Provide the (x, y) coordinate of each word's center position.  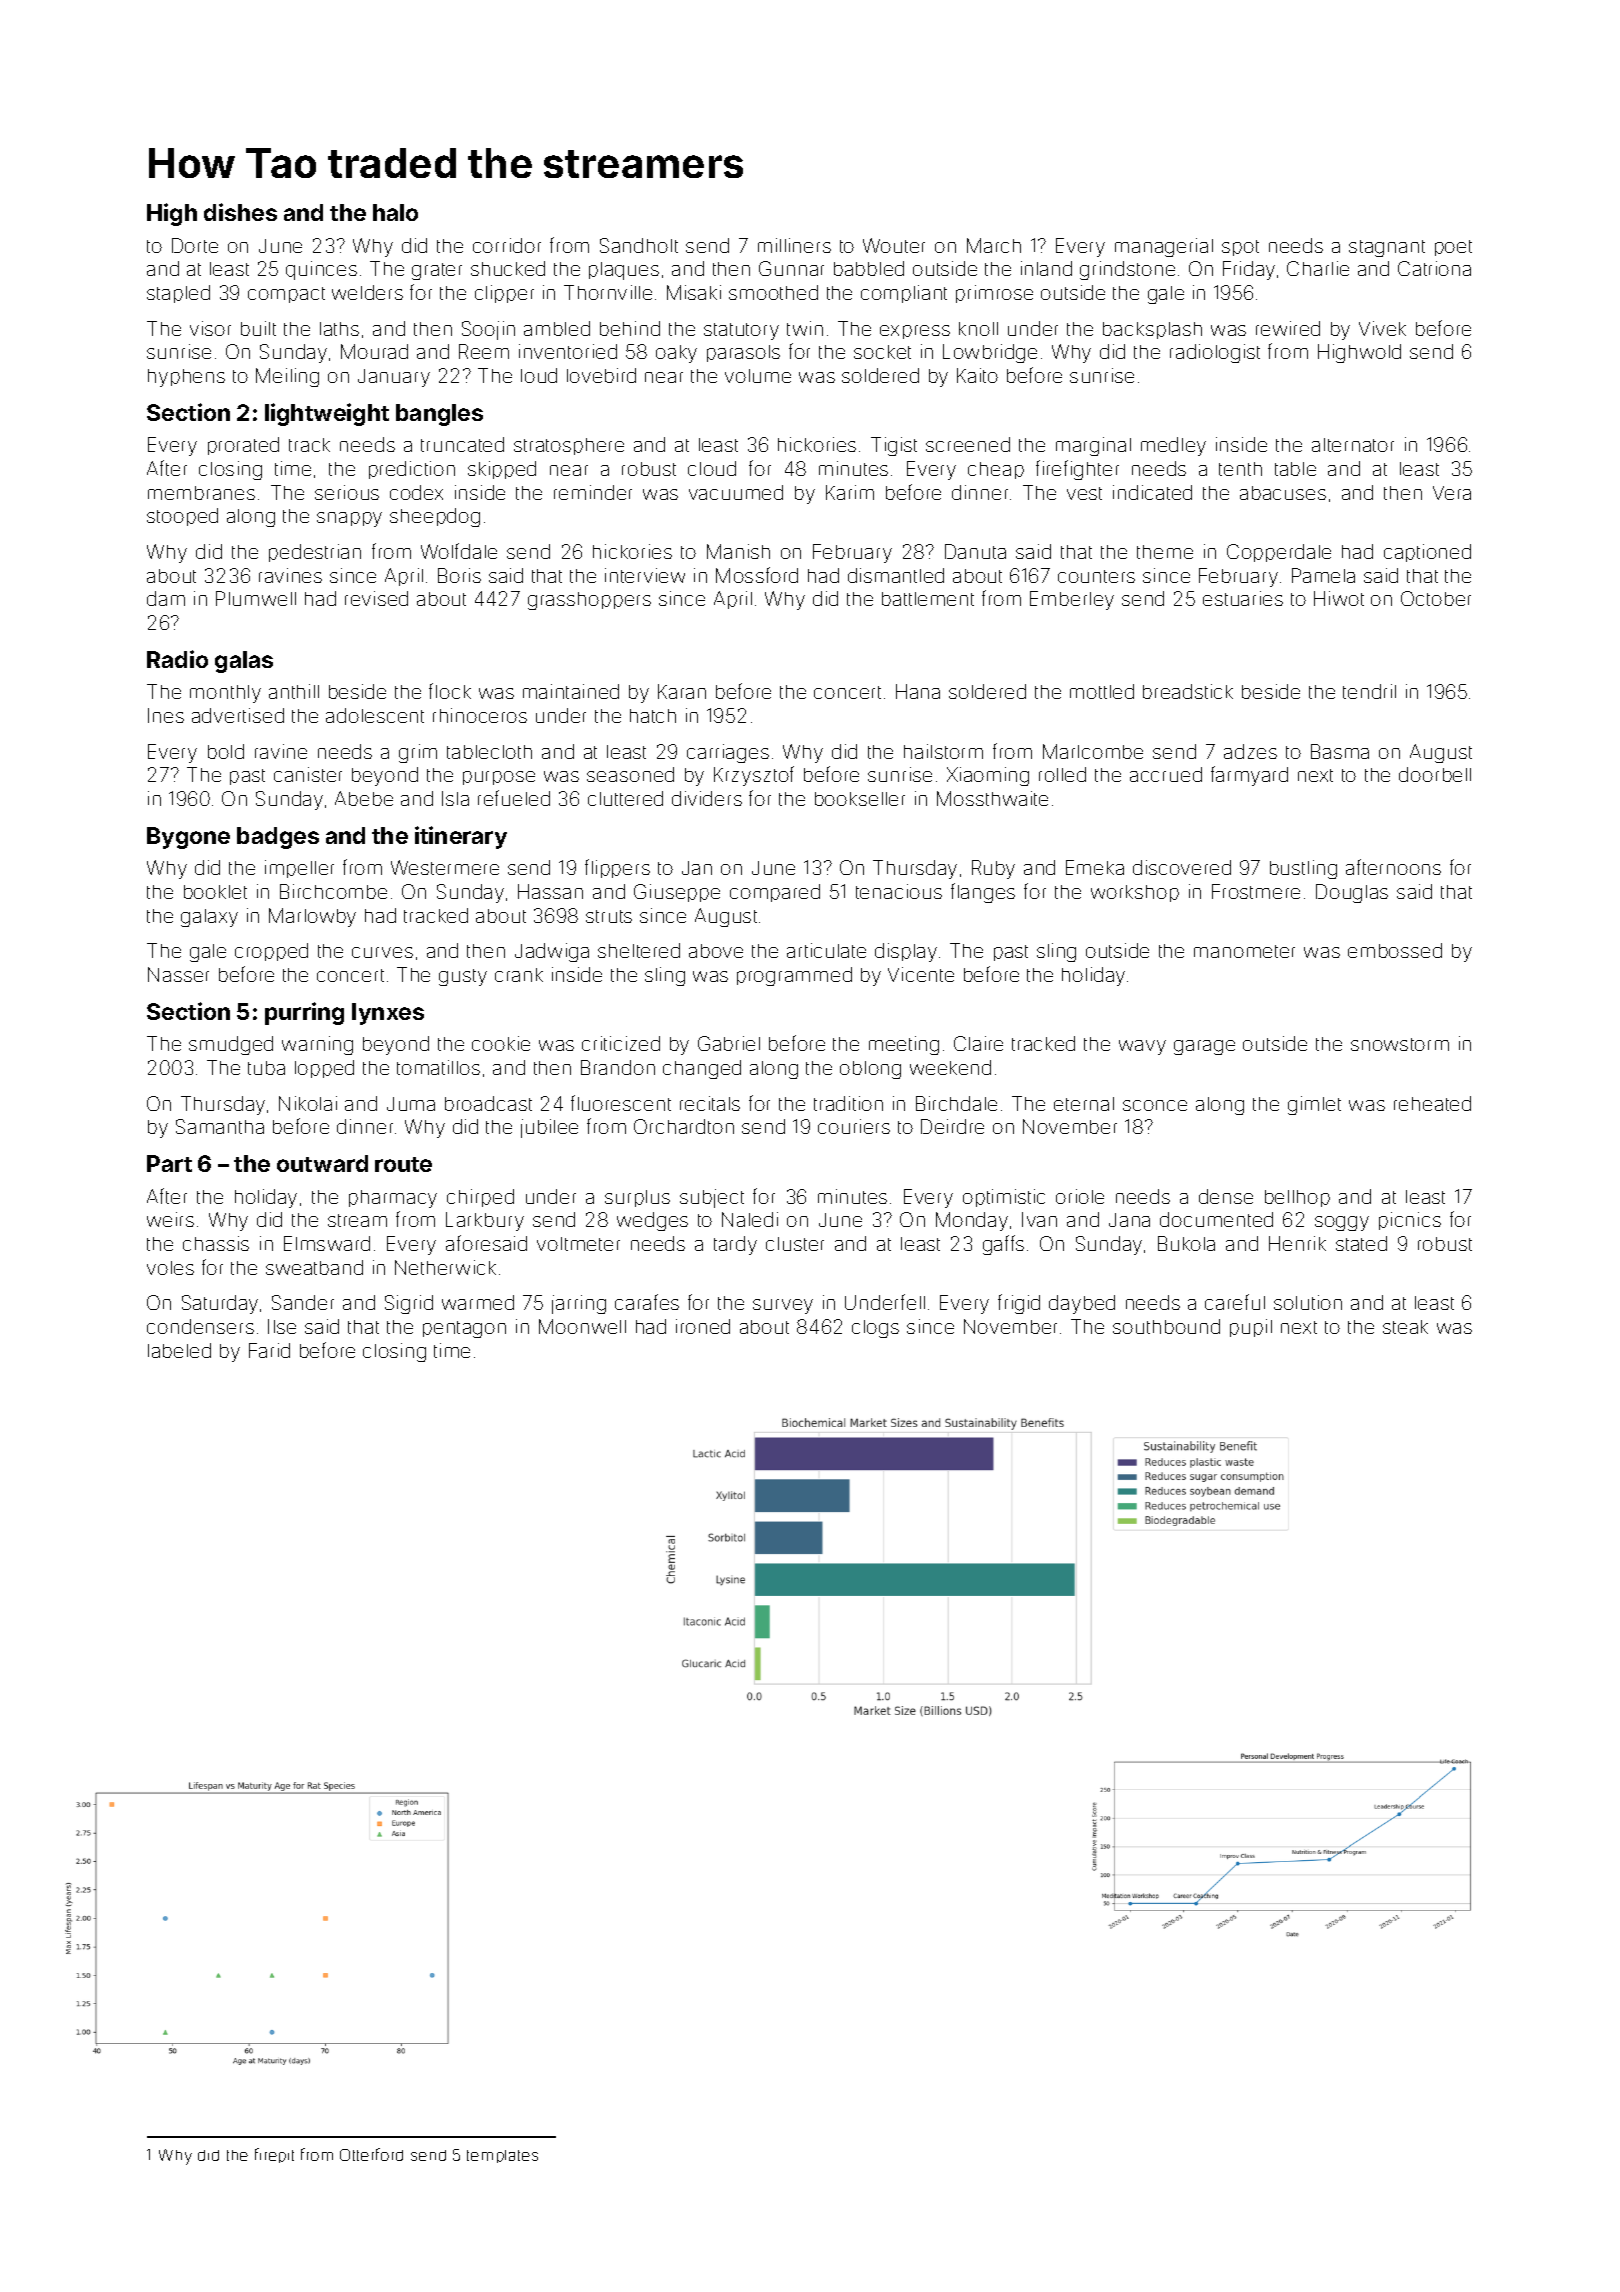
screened (968, 444)
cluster (795, 1244)
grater (437, 271)
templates (502, 2156)
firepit (274, 2155)
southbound (1166, 1326)
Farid (269, 1350)
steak (1405, 1327)
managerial (1164, 247)
